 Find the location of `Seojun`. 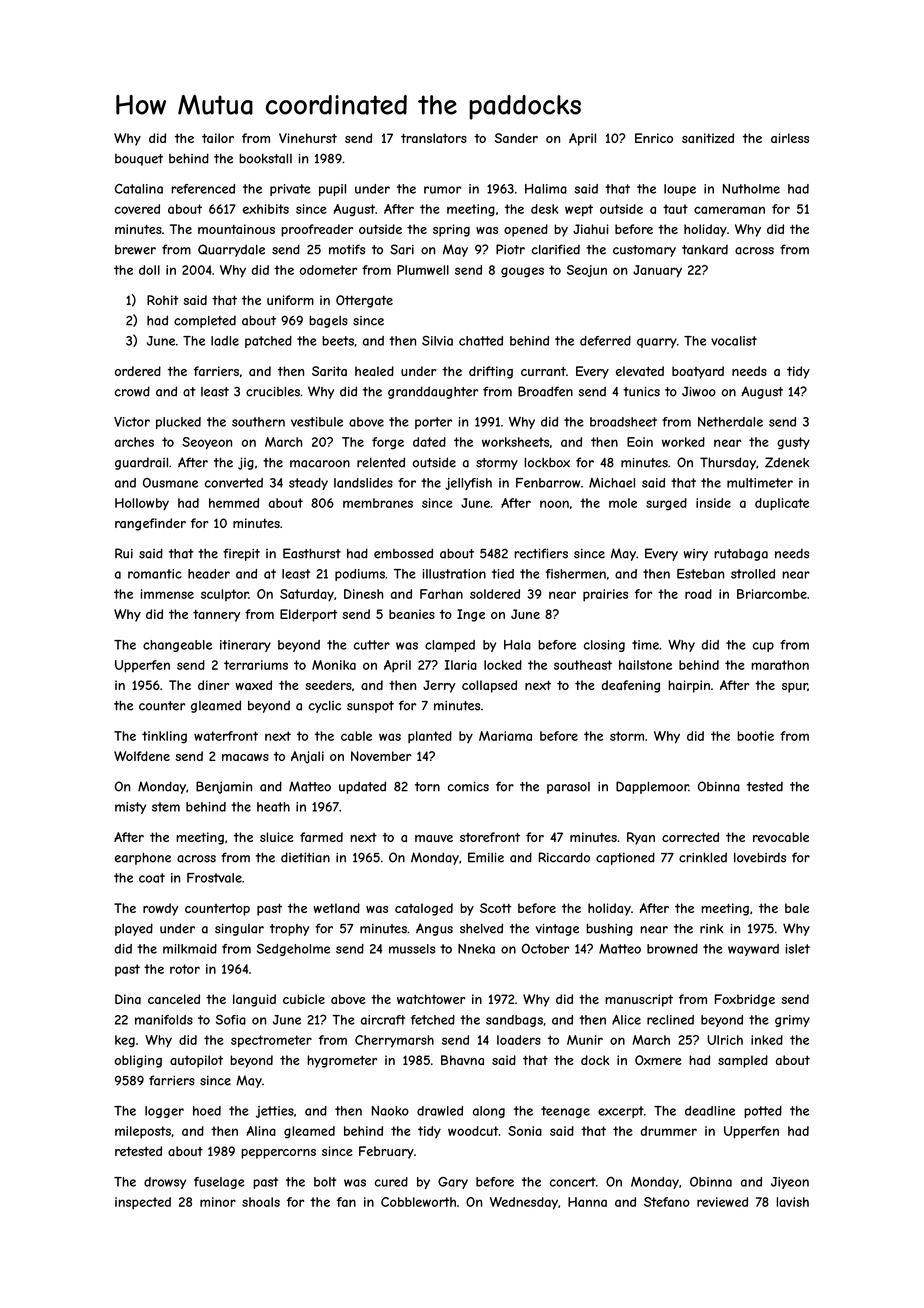

Seojun is located at coordinates (587, 271).
